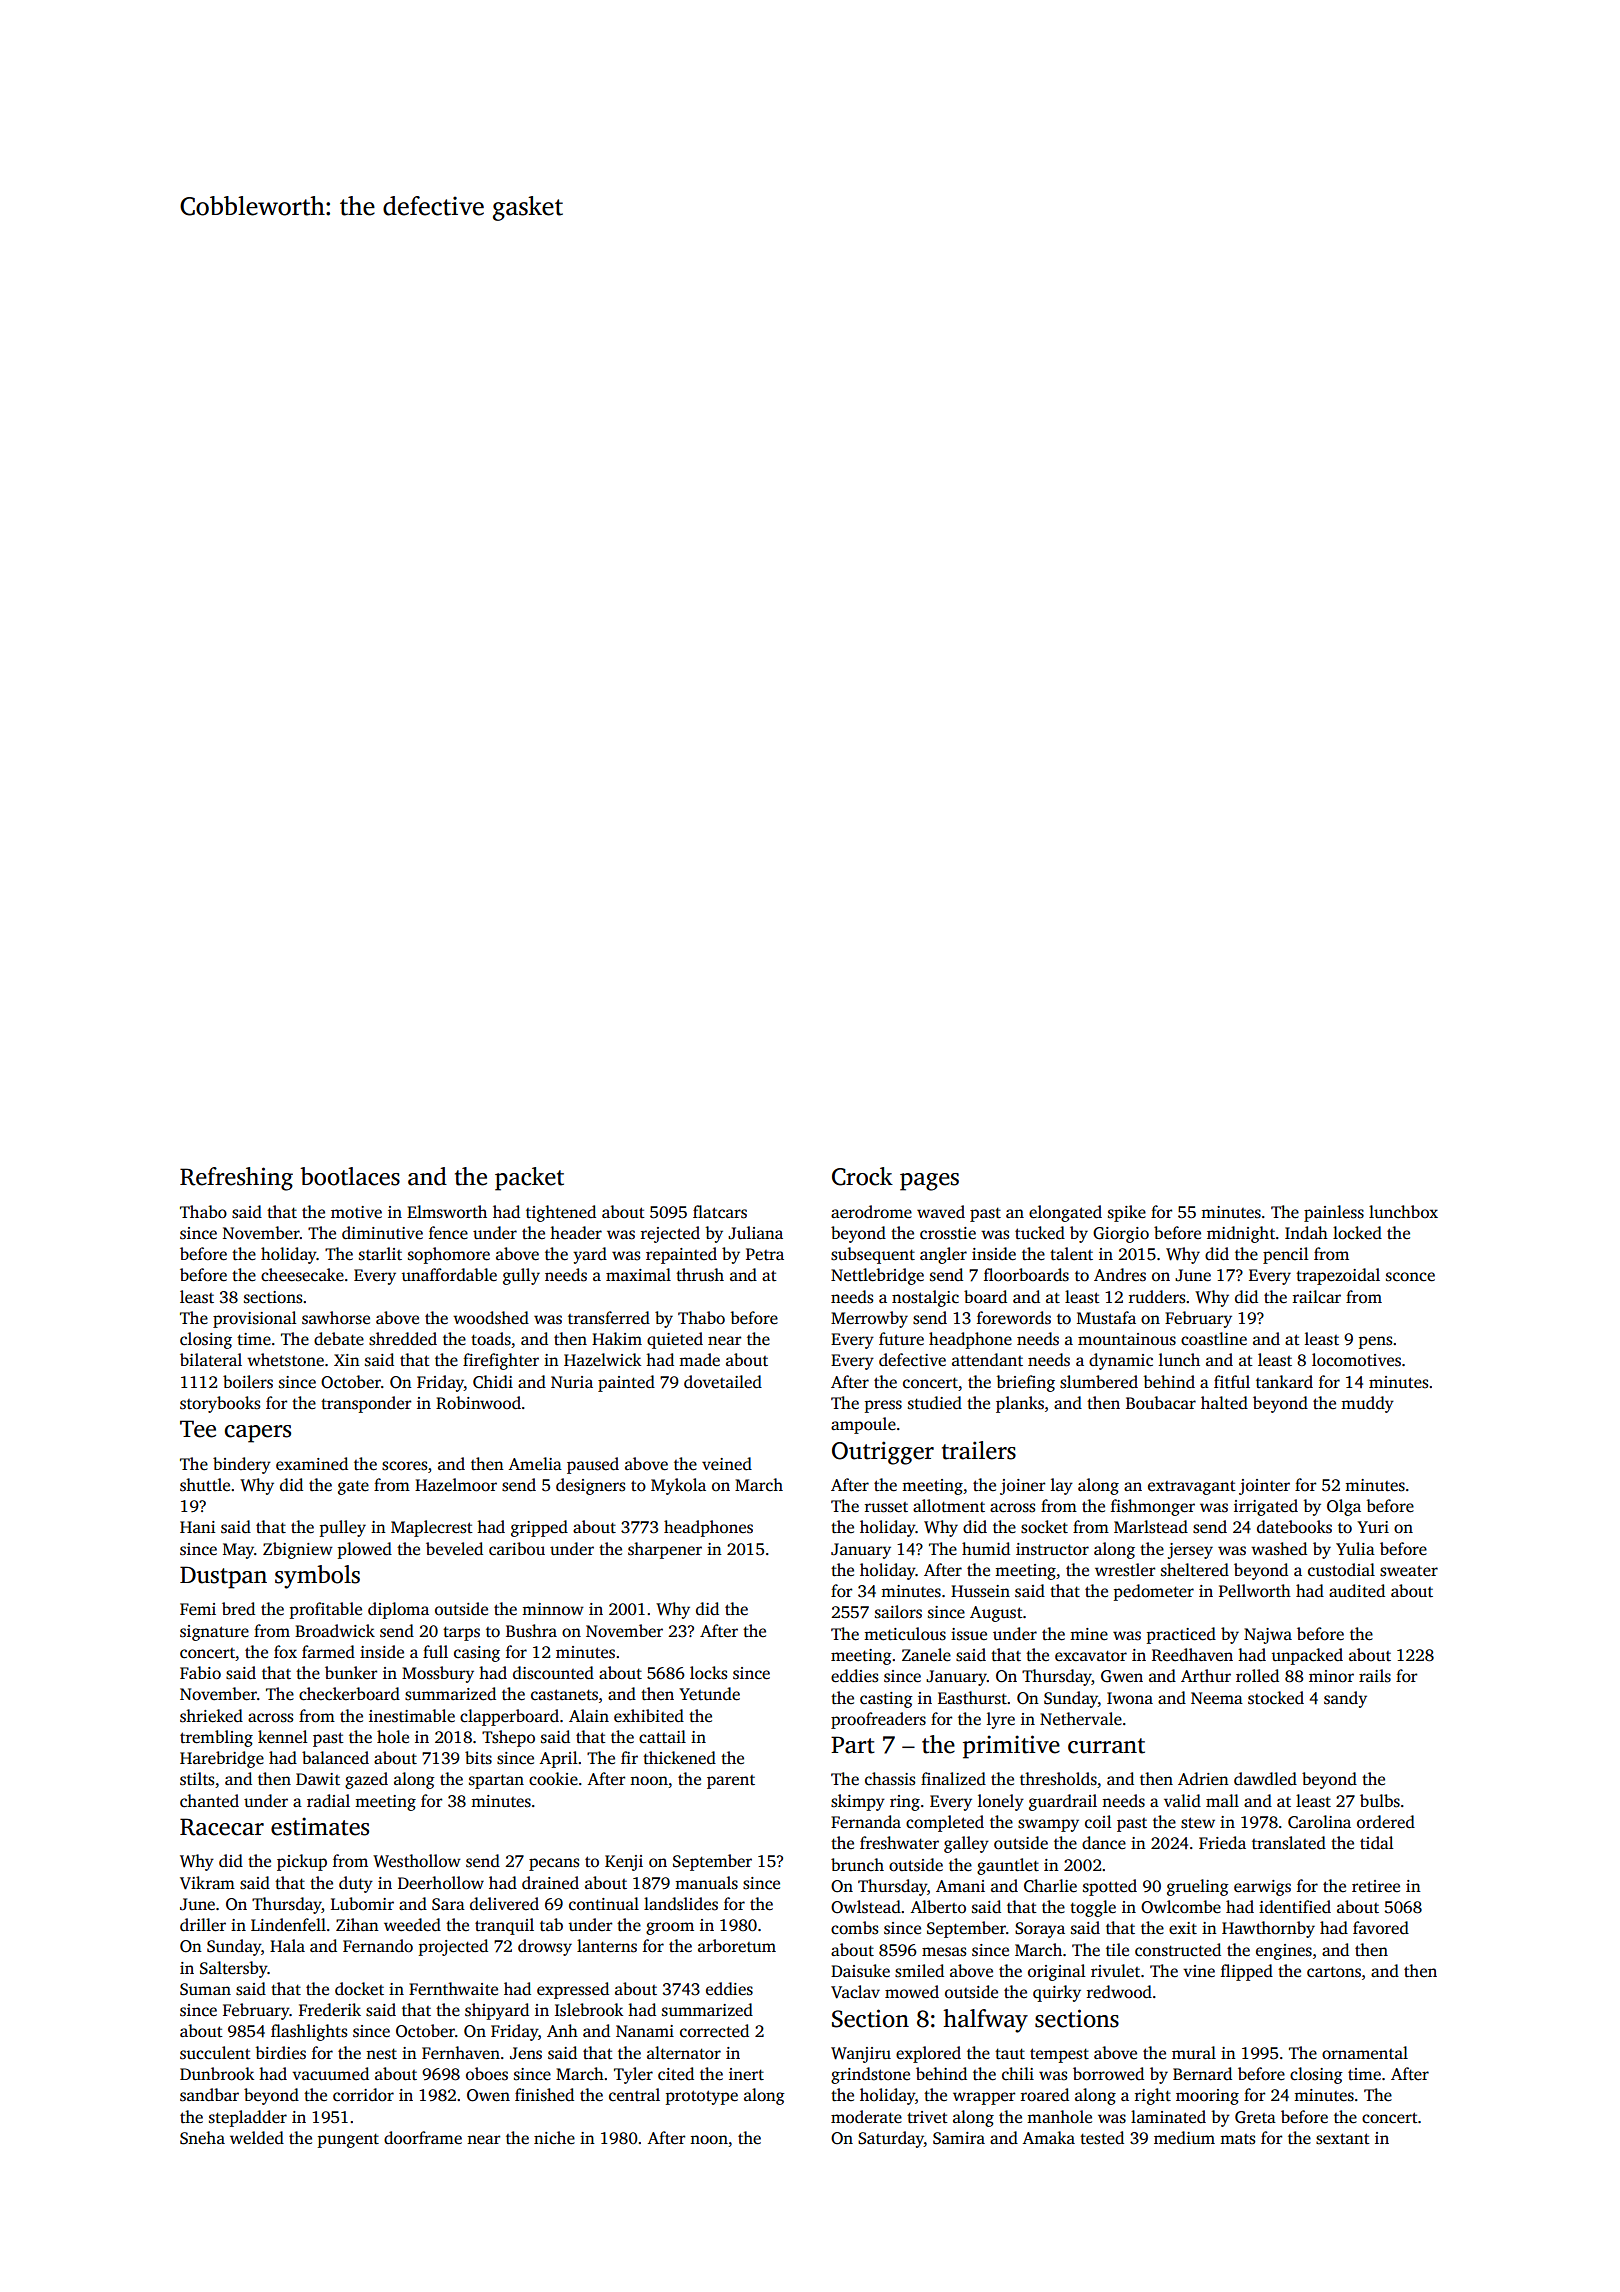  Describe the element at coordinates (1161, 1403) in the screenshot. I see `Boubacar` at that location.
